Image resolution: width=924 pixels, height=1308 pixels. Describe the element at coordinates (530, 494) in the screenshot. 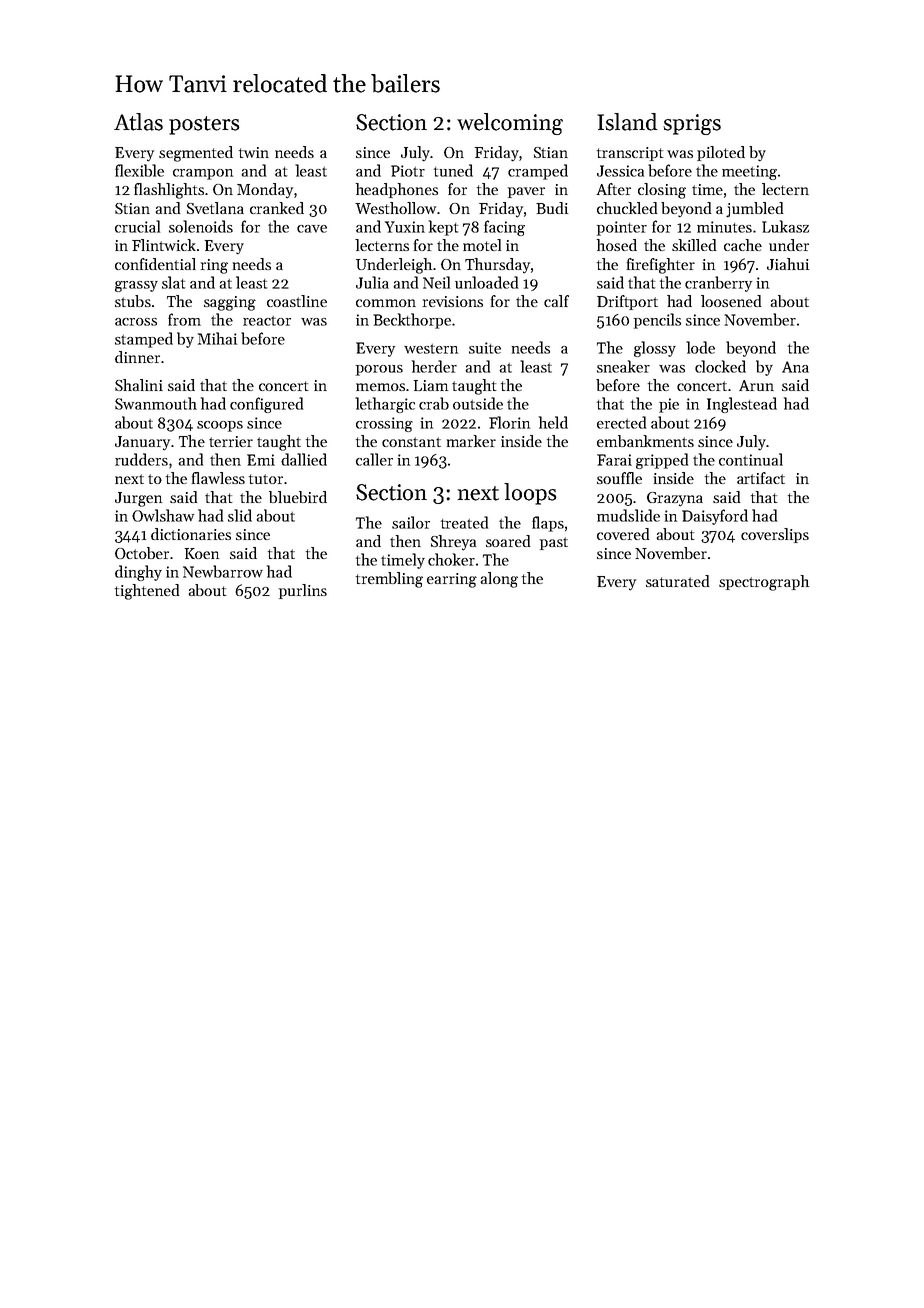

I see `loops` at that location.
